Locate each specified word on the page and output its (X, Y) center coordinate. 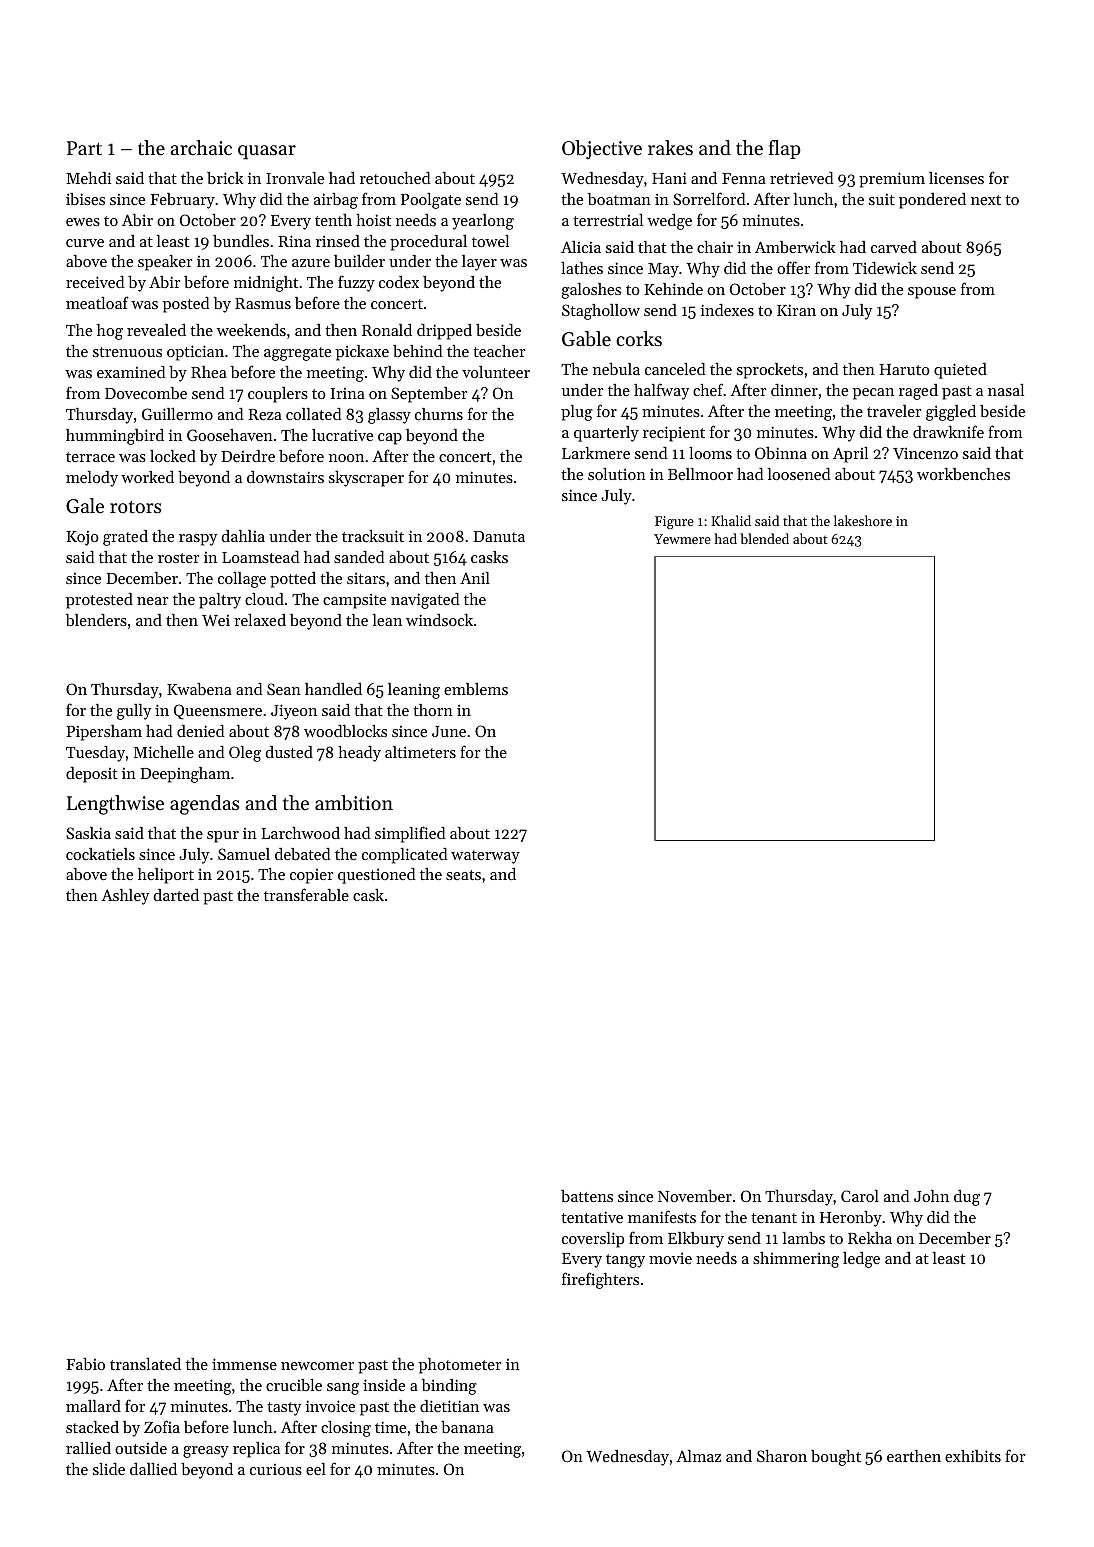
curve (85, 243)
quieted (960, 371)
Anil (475, 578)
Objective (602, 149)
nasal (1006, 390)
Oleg (245, 754)
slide (109, 1469)
